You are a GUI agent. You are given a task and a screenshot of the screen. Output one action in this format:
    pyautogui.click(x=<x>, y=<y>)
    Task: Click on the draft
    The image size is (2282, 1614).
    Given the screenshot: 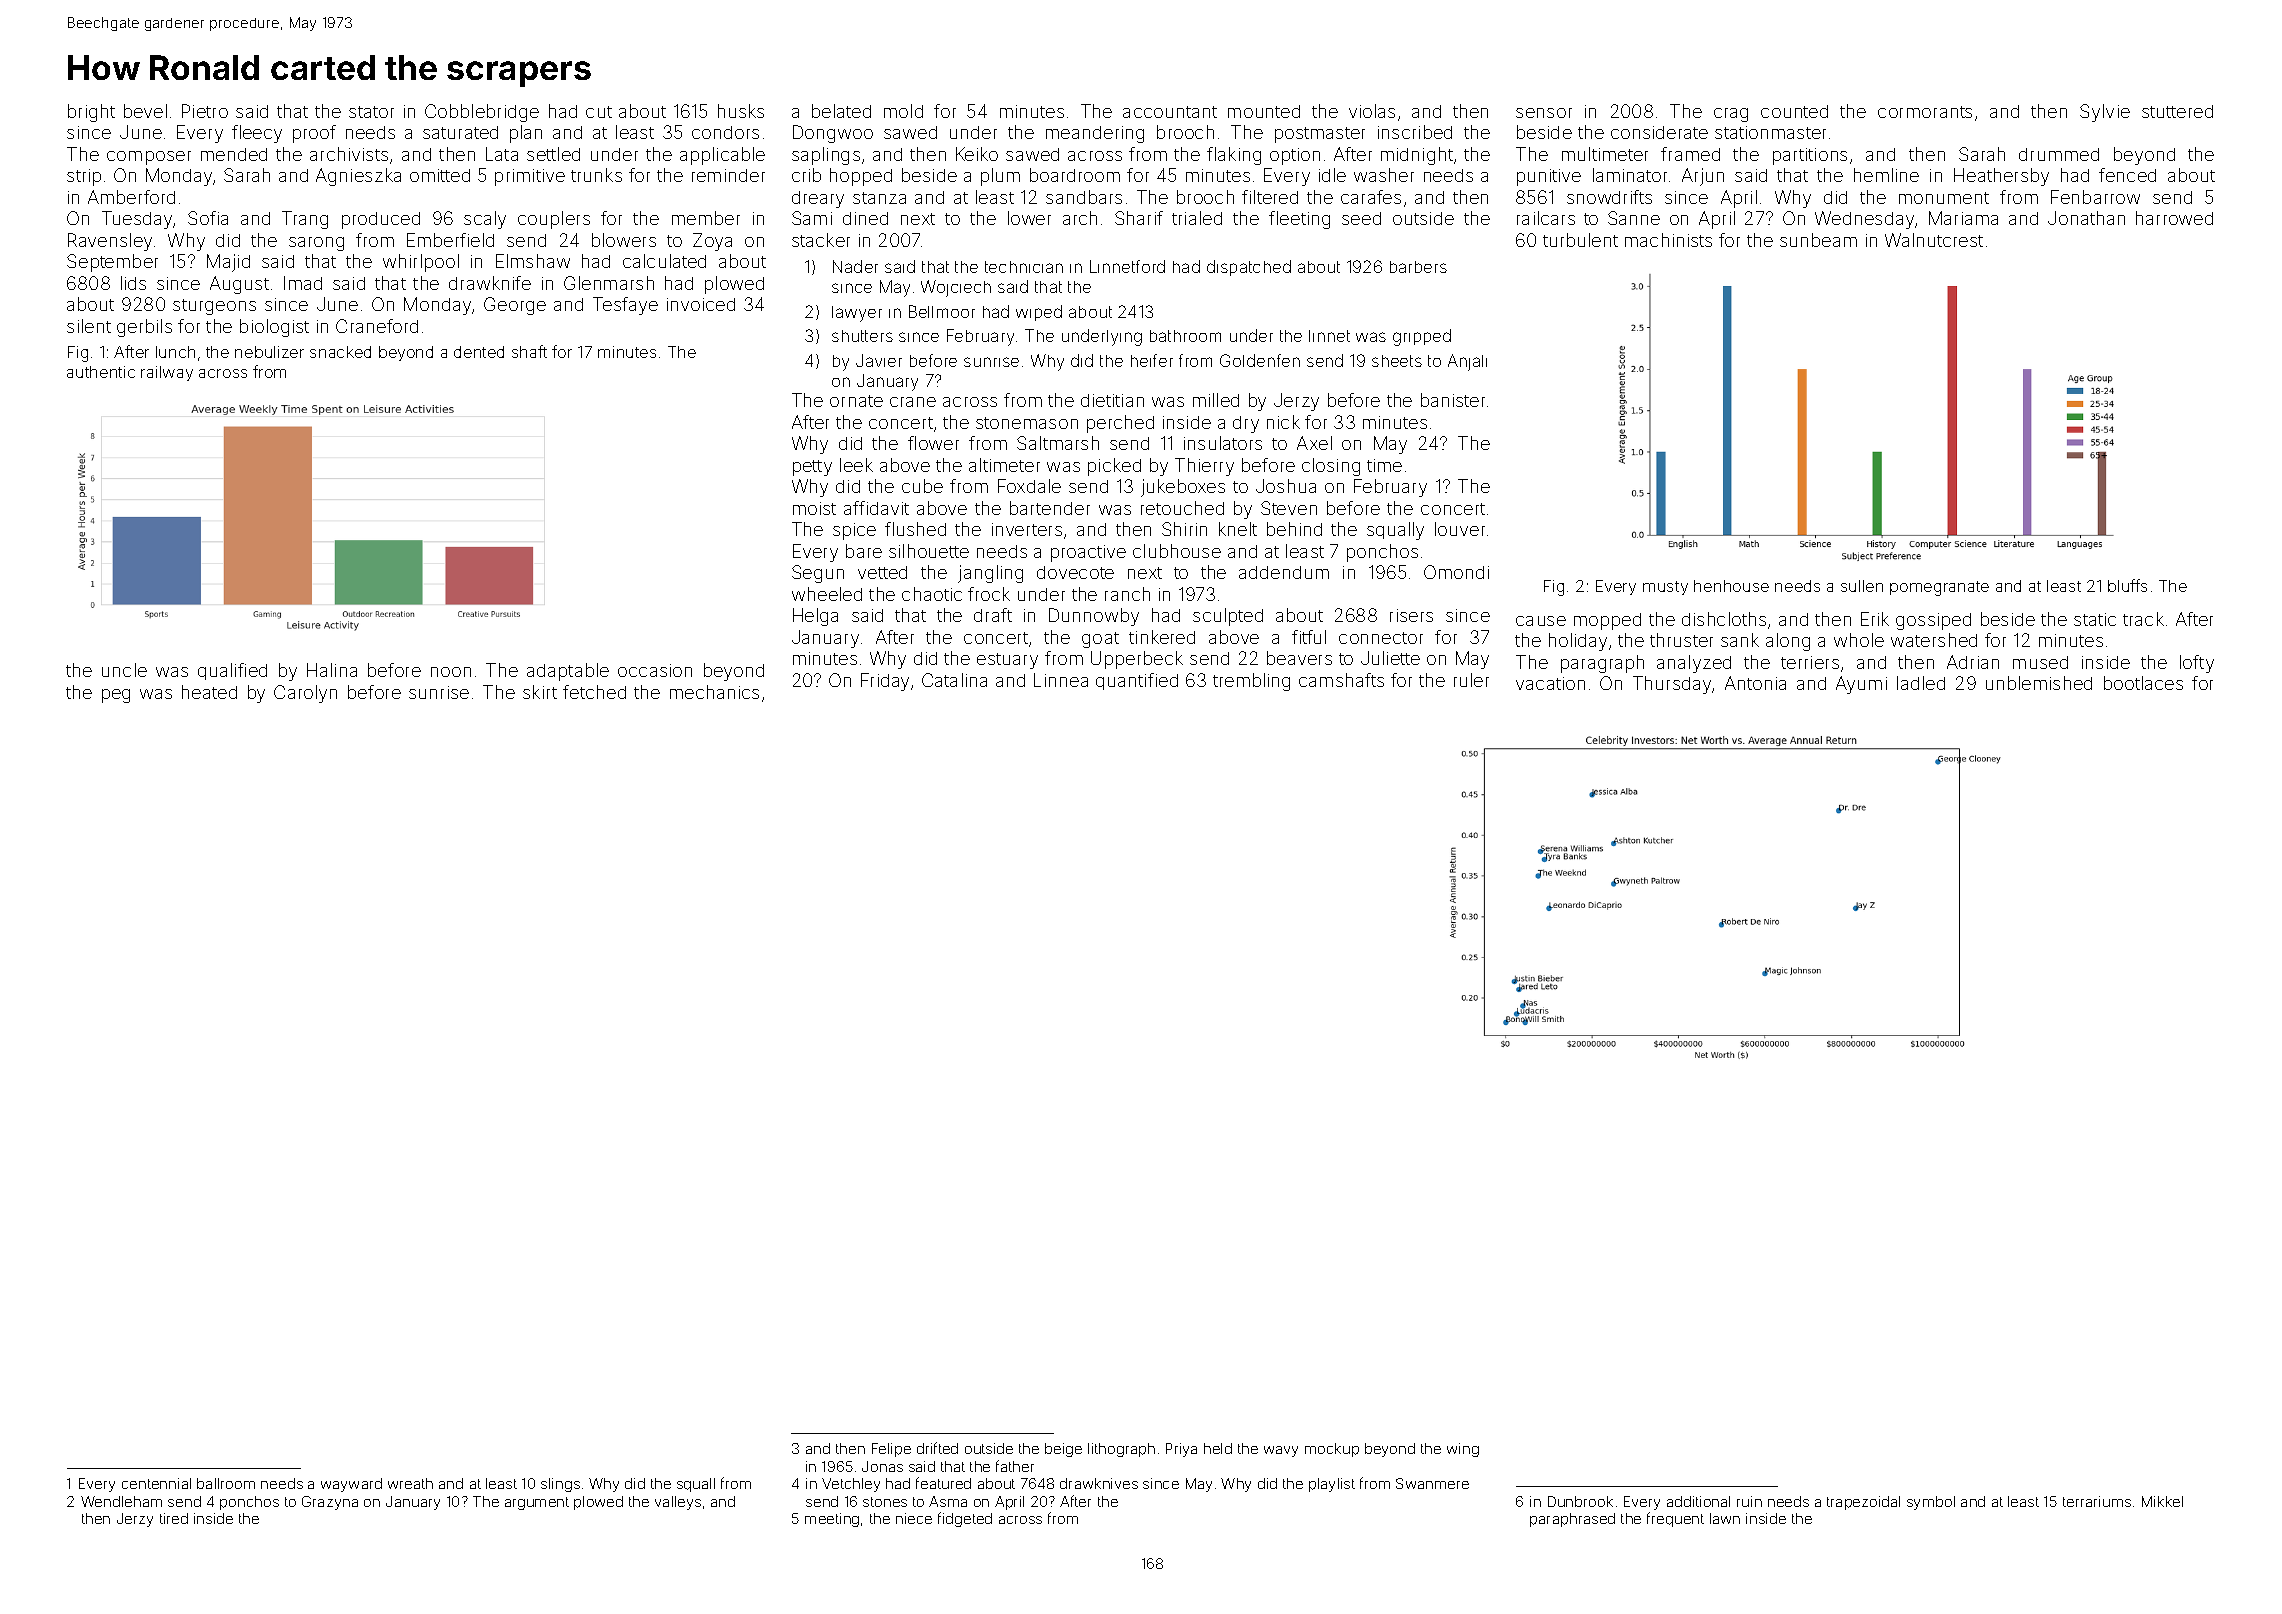 What is the action you would take?
    pyautogui.click(x=993, y=615)
